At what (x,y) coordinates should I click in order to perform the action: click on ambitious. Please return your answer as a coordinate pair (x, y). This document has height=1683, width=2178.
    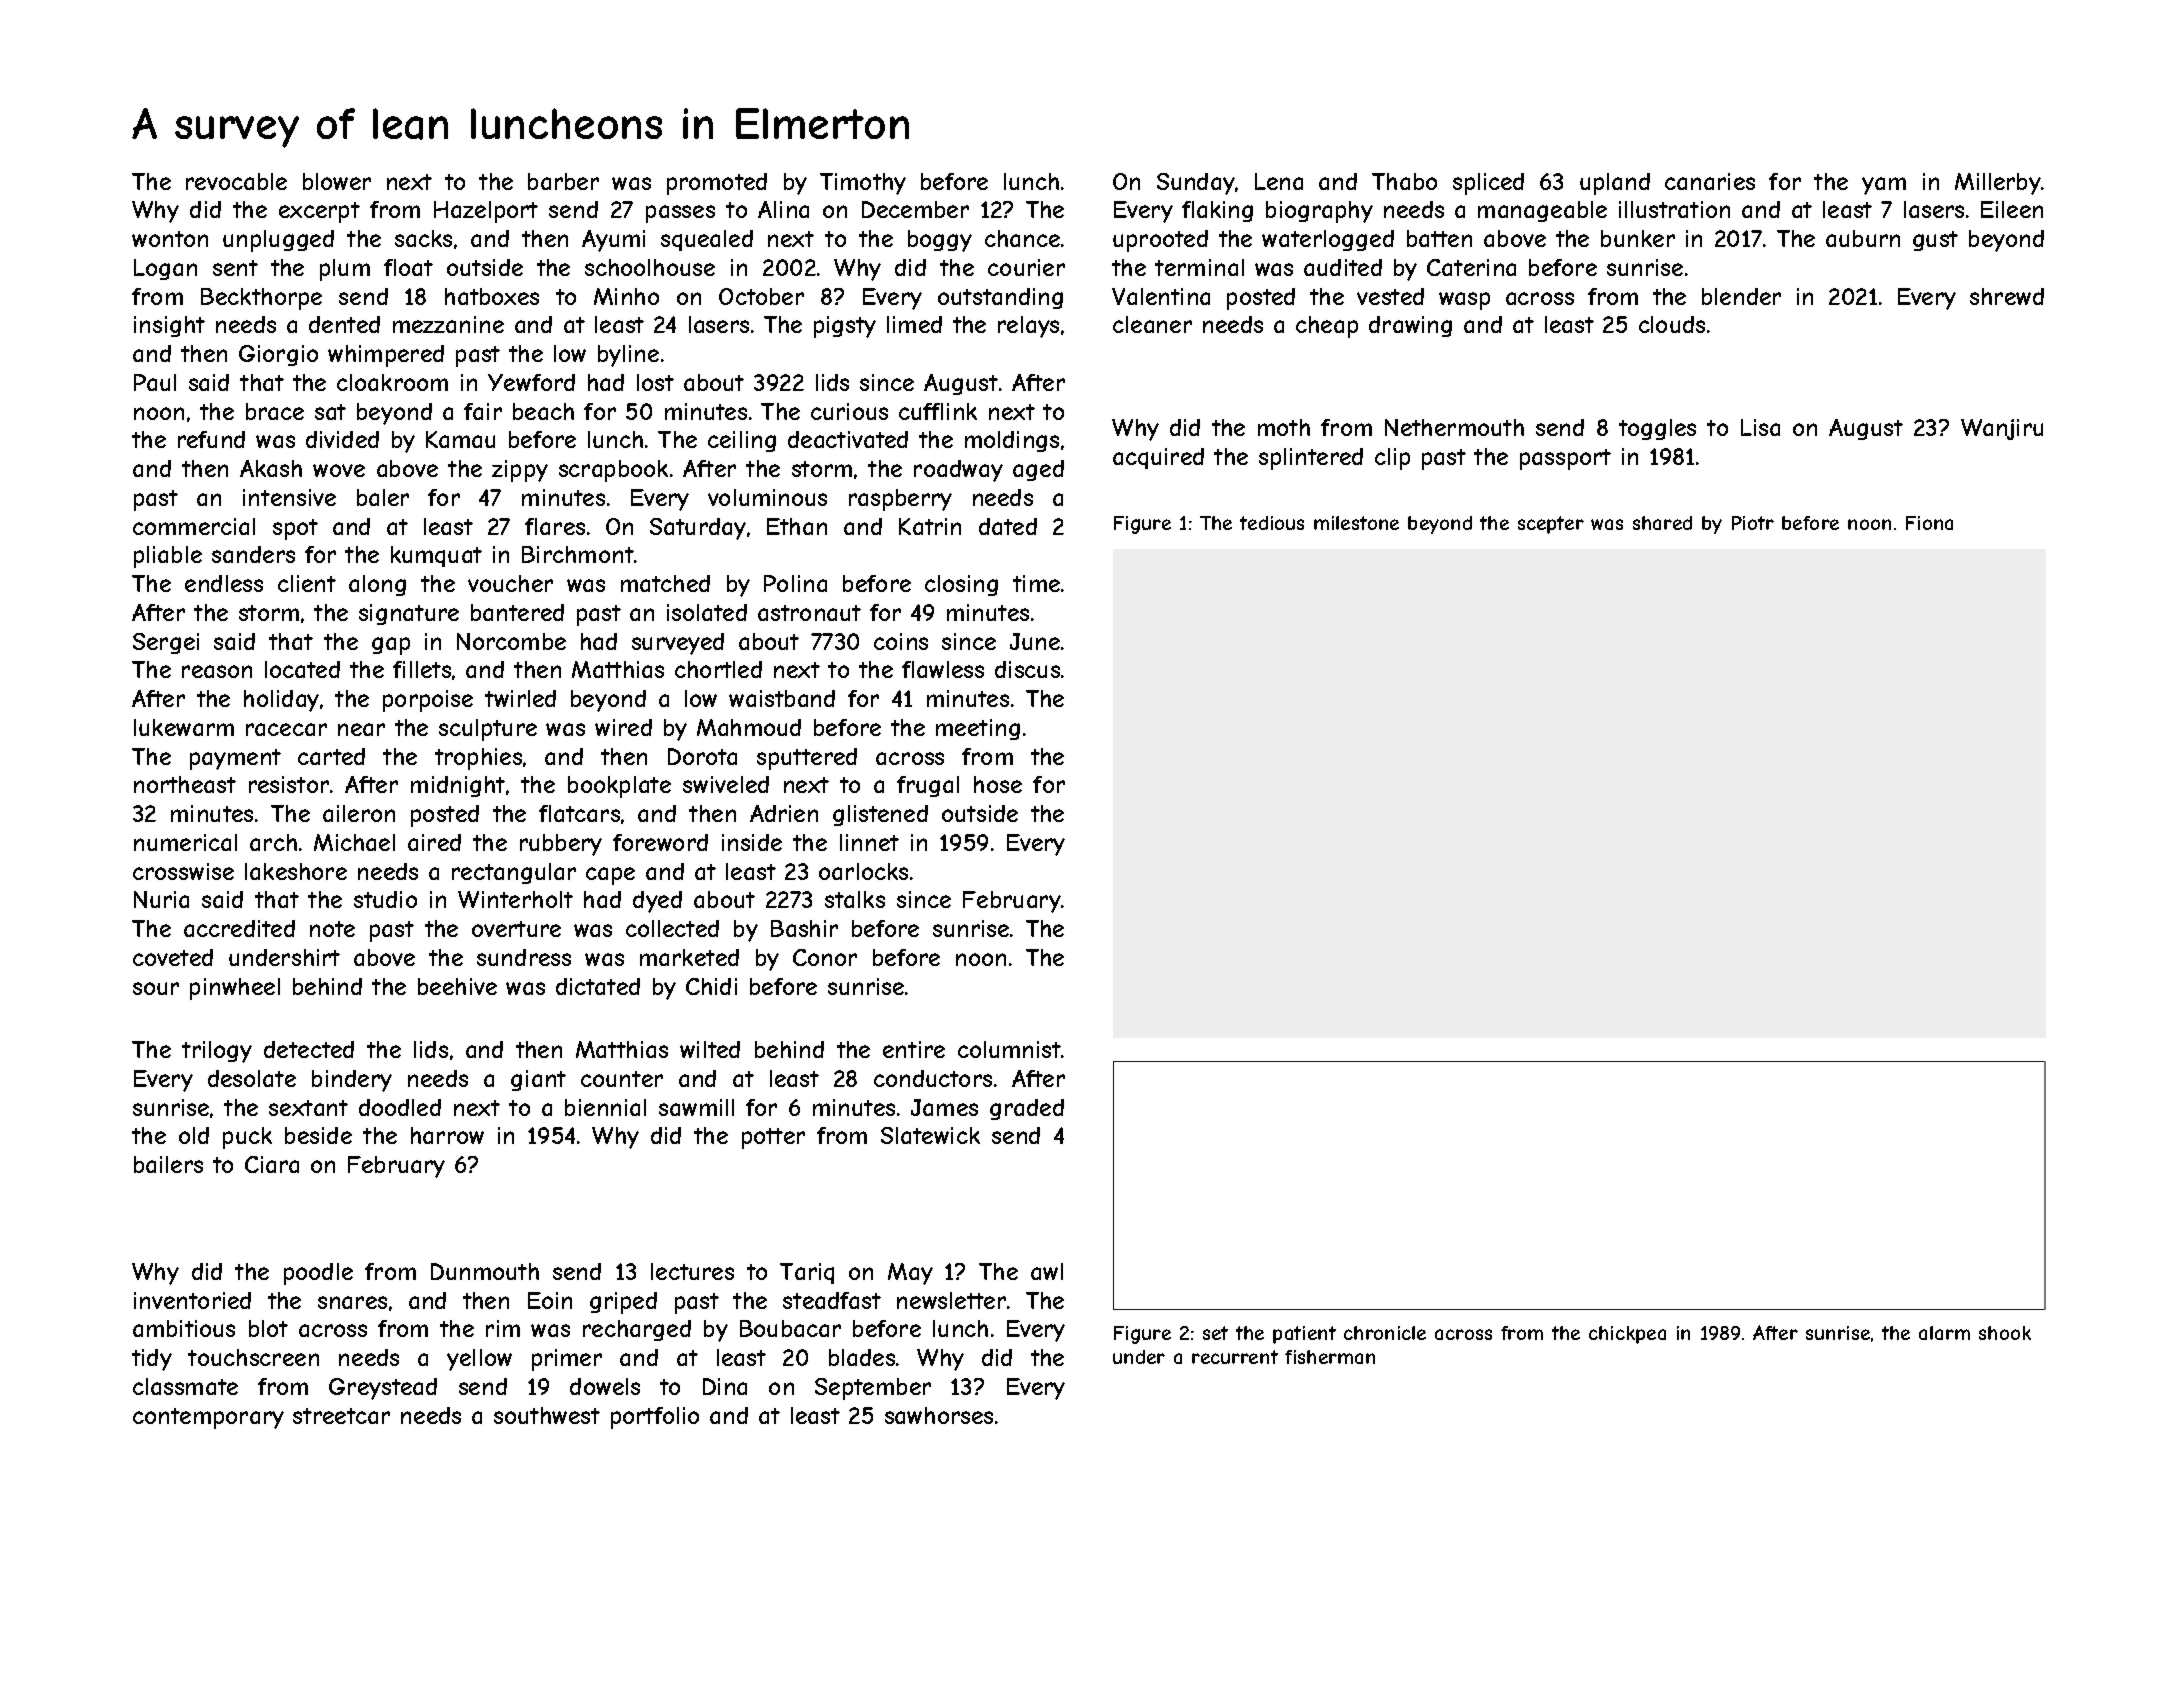
    Looking at the image, I should click on (184, 1328).
